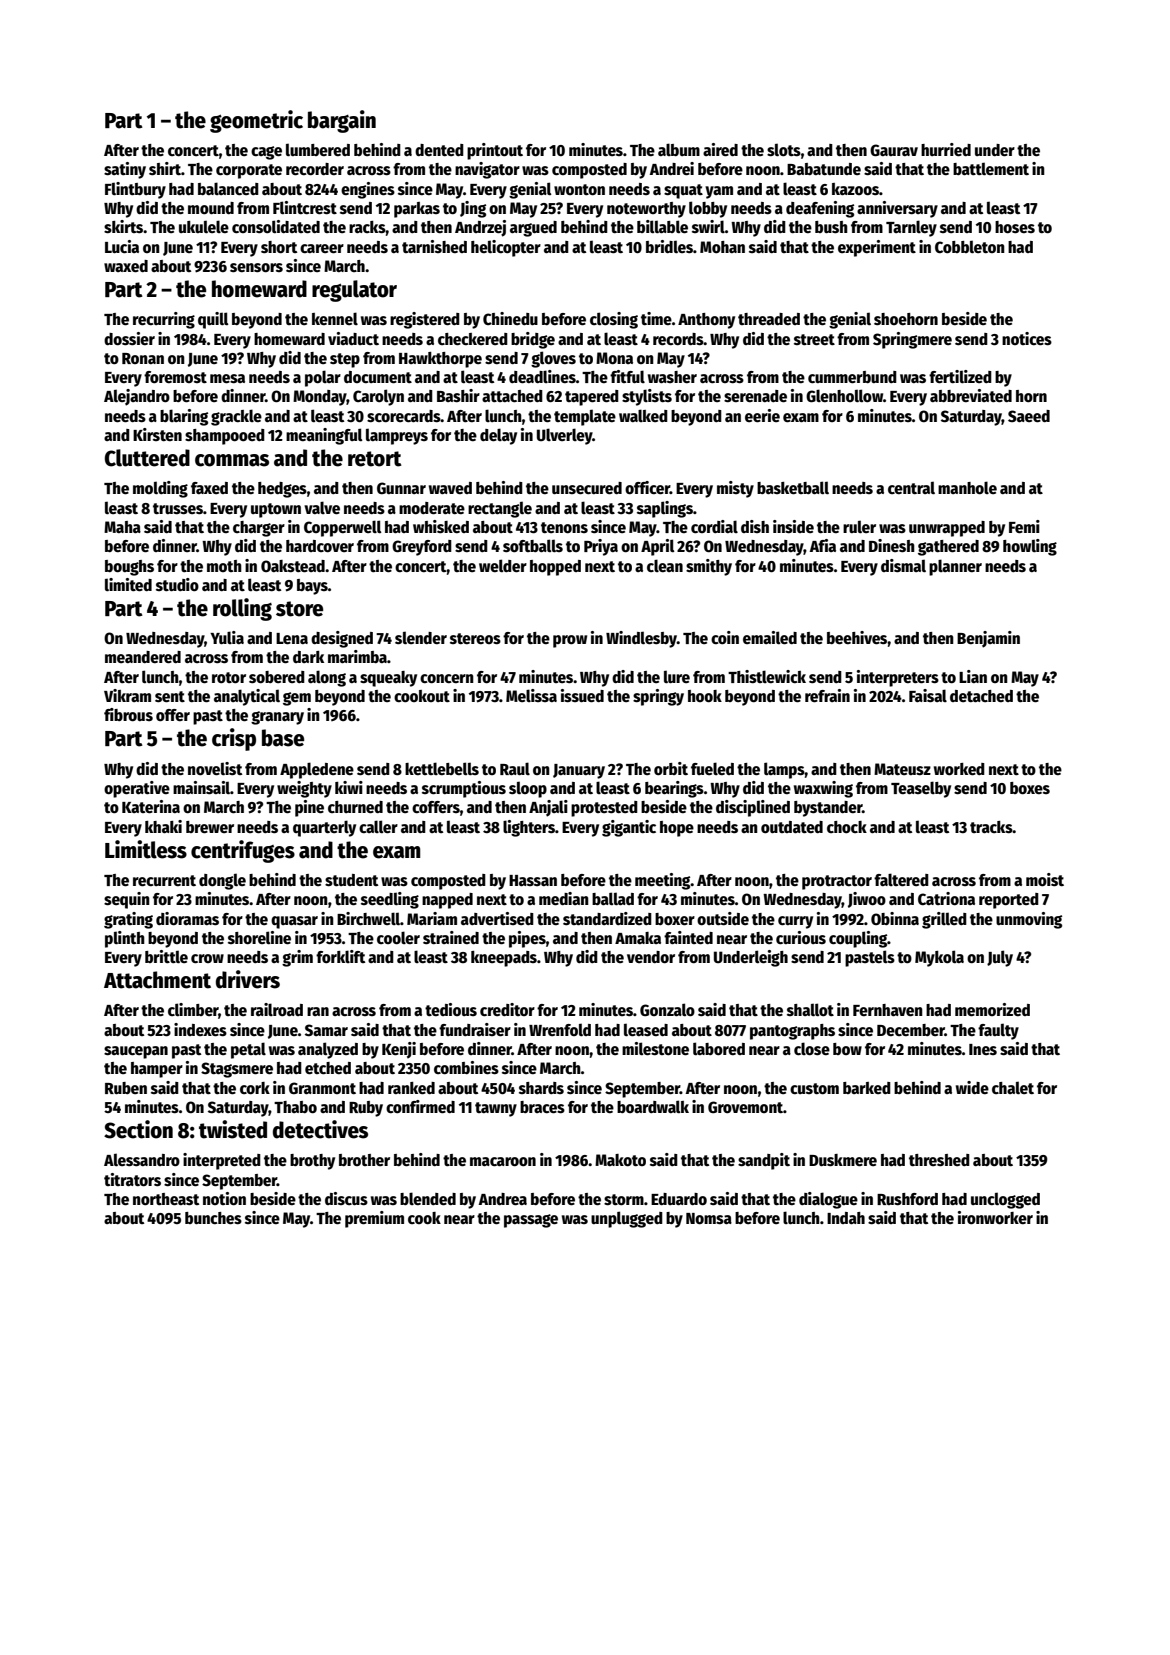 This screenshot has width=1170, height=1655. What do you see at coordinates (229, 678) in the screenshot?
I see `rotor` at bounding box center [229, 678].
